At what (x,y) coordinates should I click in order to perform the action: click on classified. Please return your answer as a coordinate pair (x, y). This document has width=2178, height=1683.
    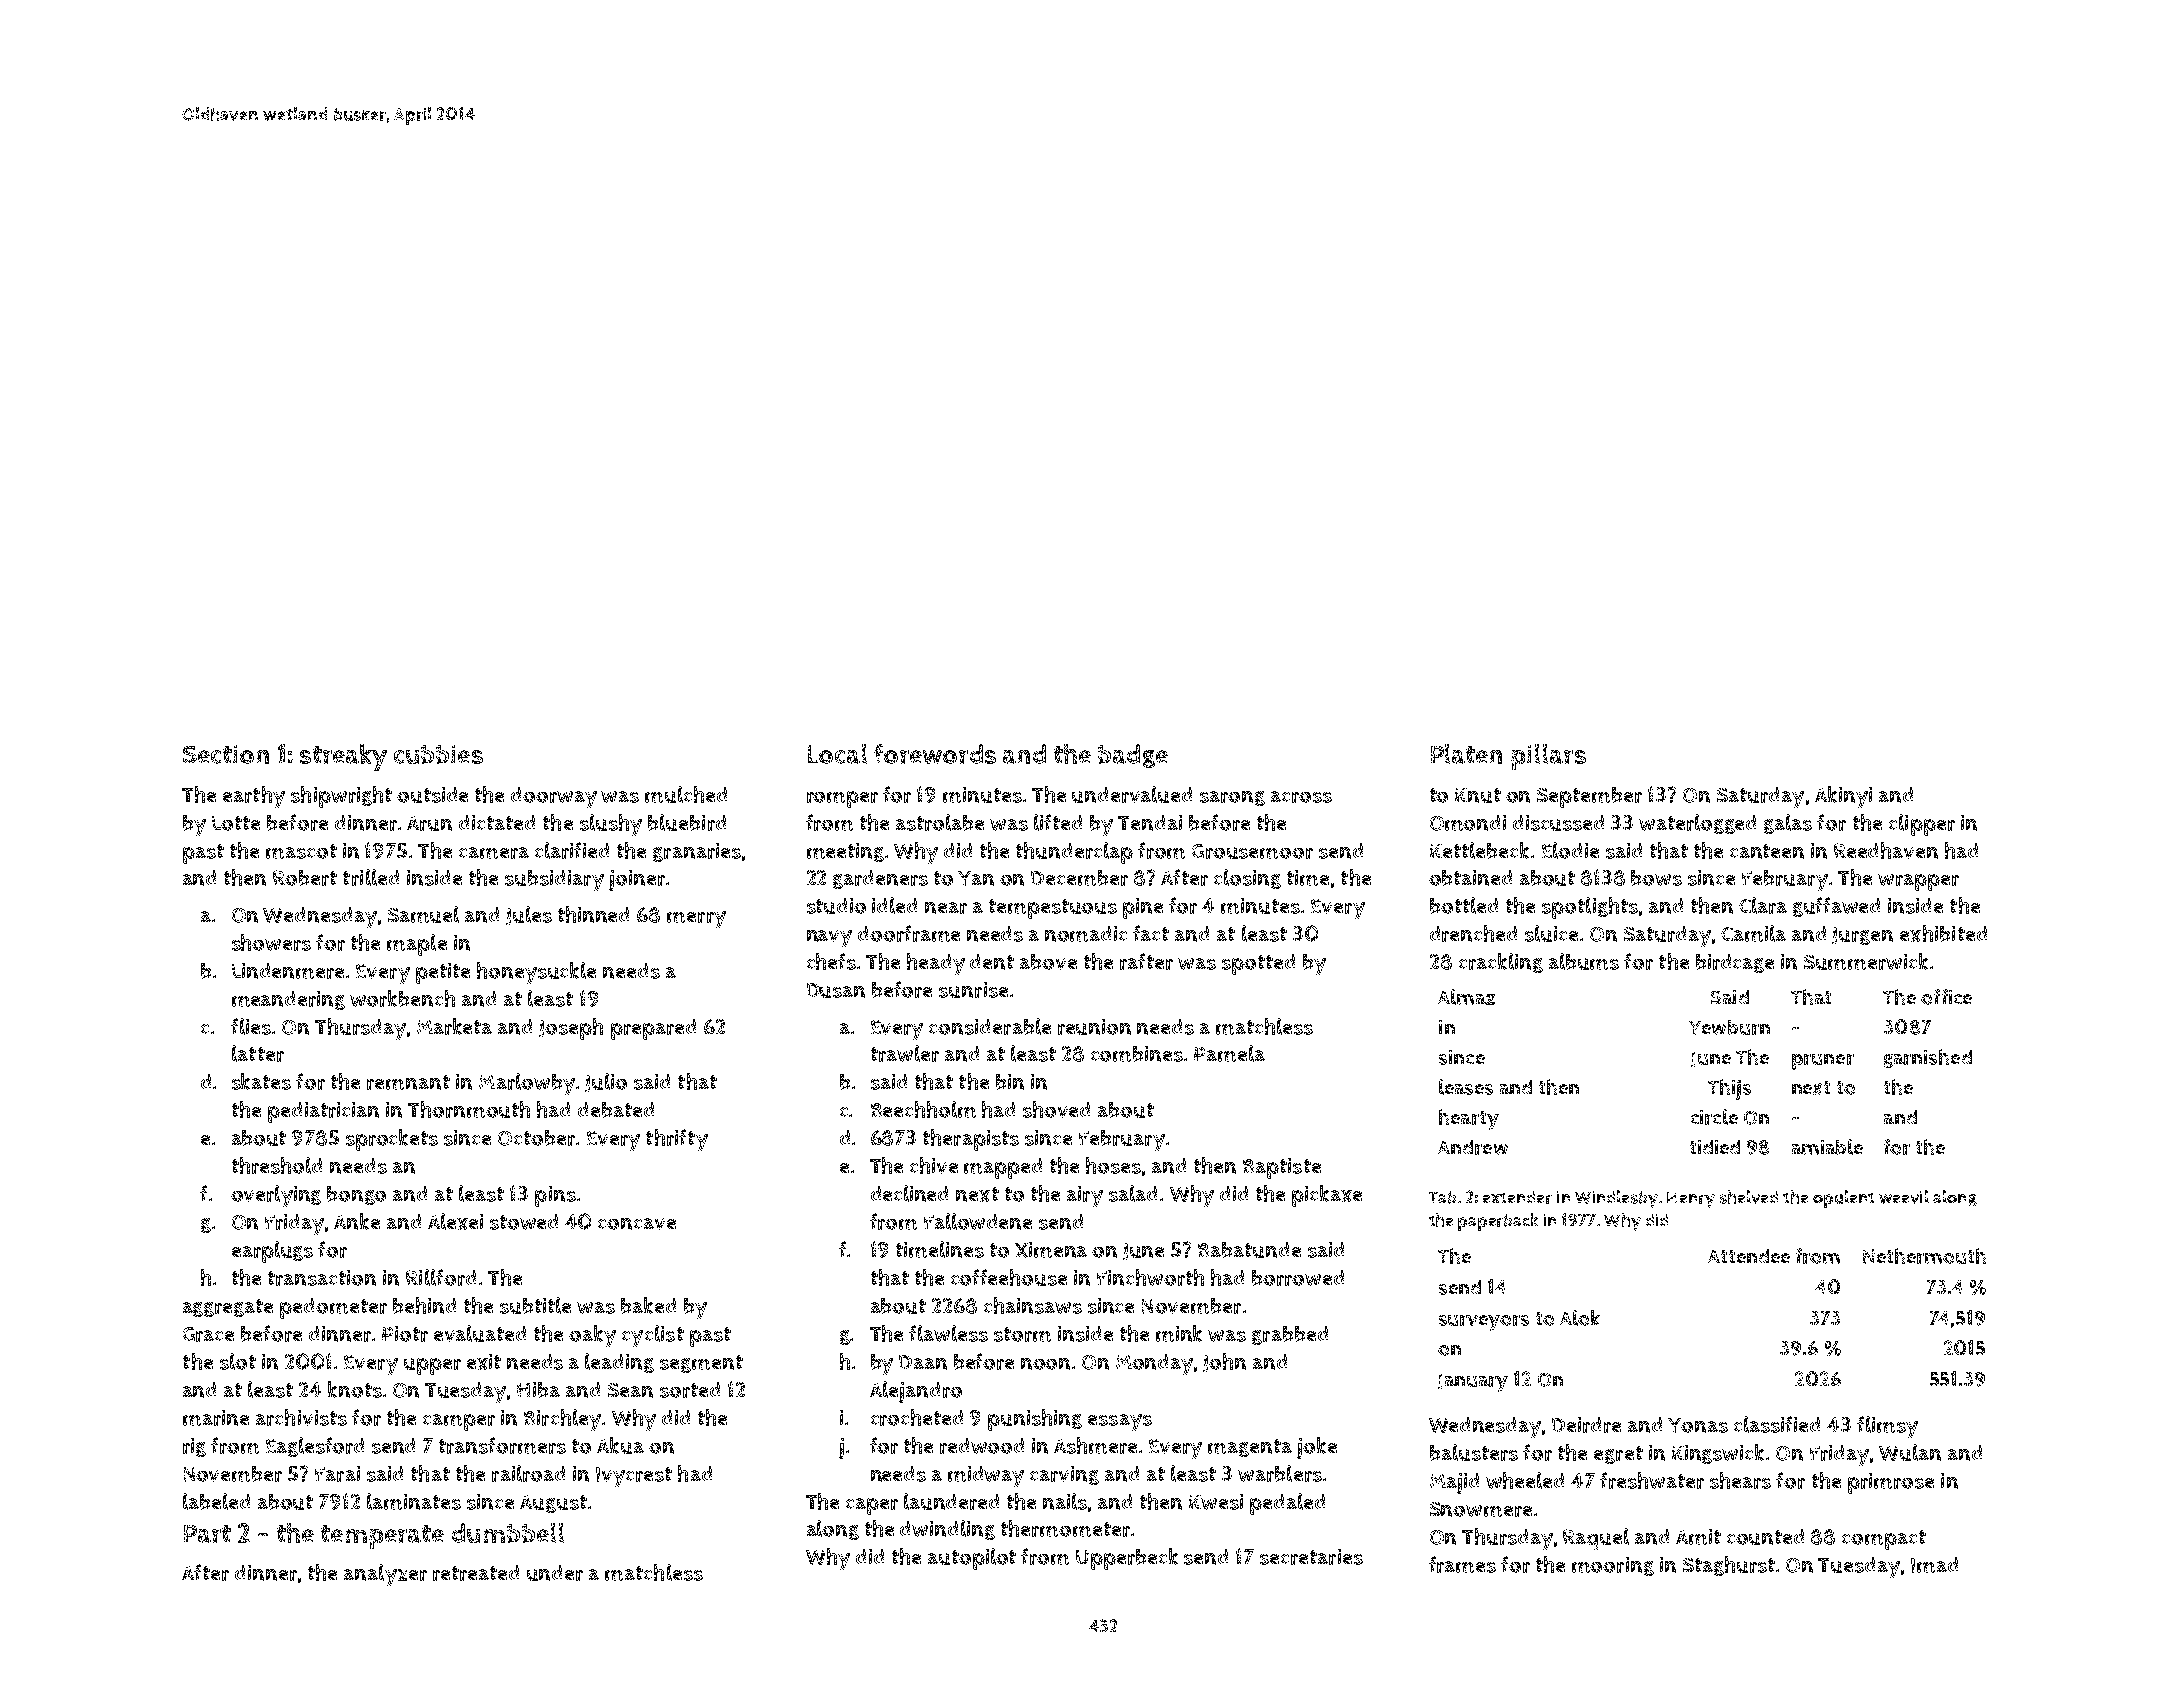
    Looking at the image, I should click on (1777, 1424).
